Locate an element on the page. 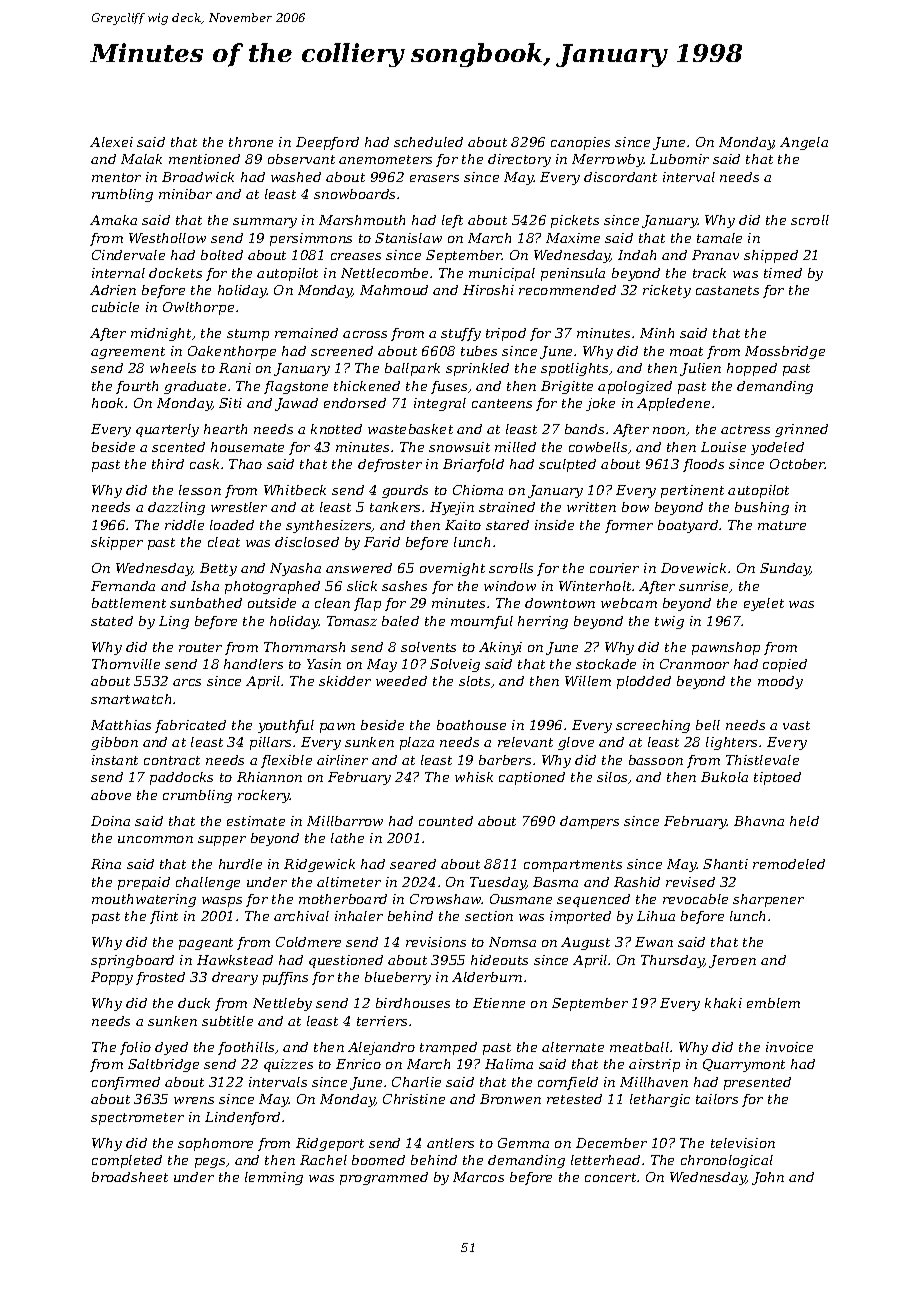 This page has height=1308, width=924. Angela is located at coordinates (804, 143).
